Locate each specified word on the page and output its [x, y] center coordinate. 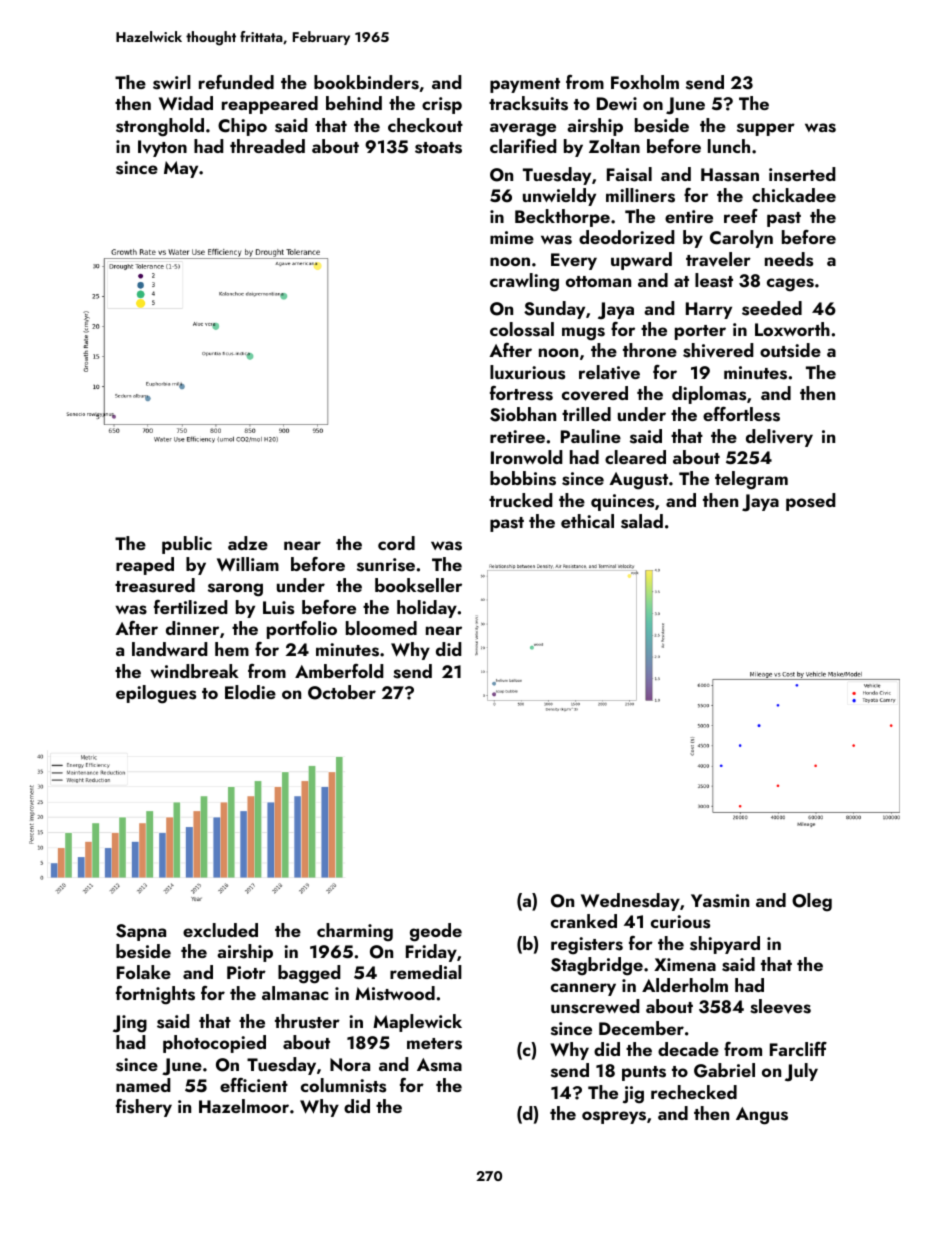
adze [248, 543]
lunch [729, 146]
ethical [587, 521]
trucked [521, 500]
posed [811, 502]
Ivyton [162, 148]
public [187, 545]
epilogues [156, 694]
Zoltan [614, 146]
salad [642, 521]
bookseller [418, 585]
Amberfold [339, 671]
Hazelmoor [244, 1106]
